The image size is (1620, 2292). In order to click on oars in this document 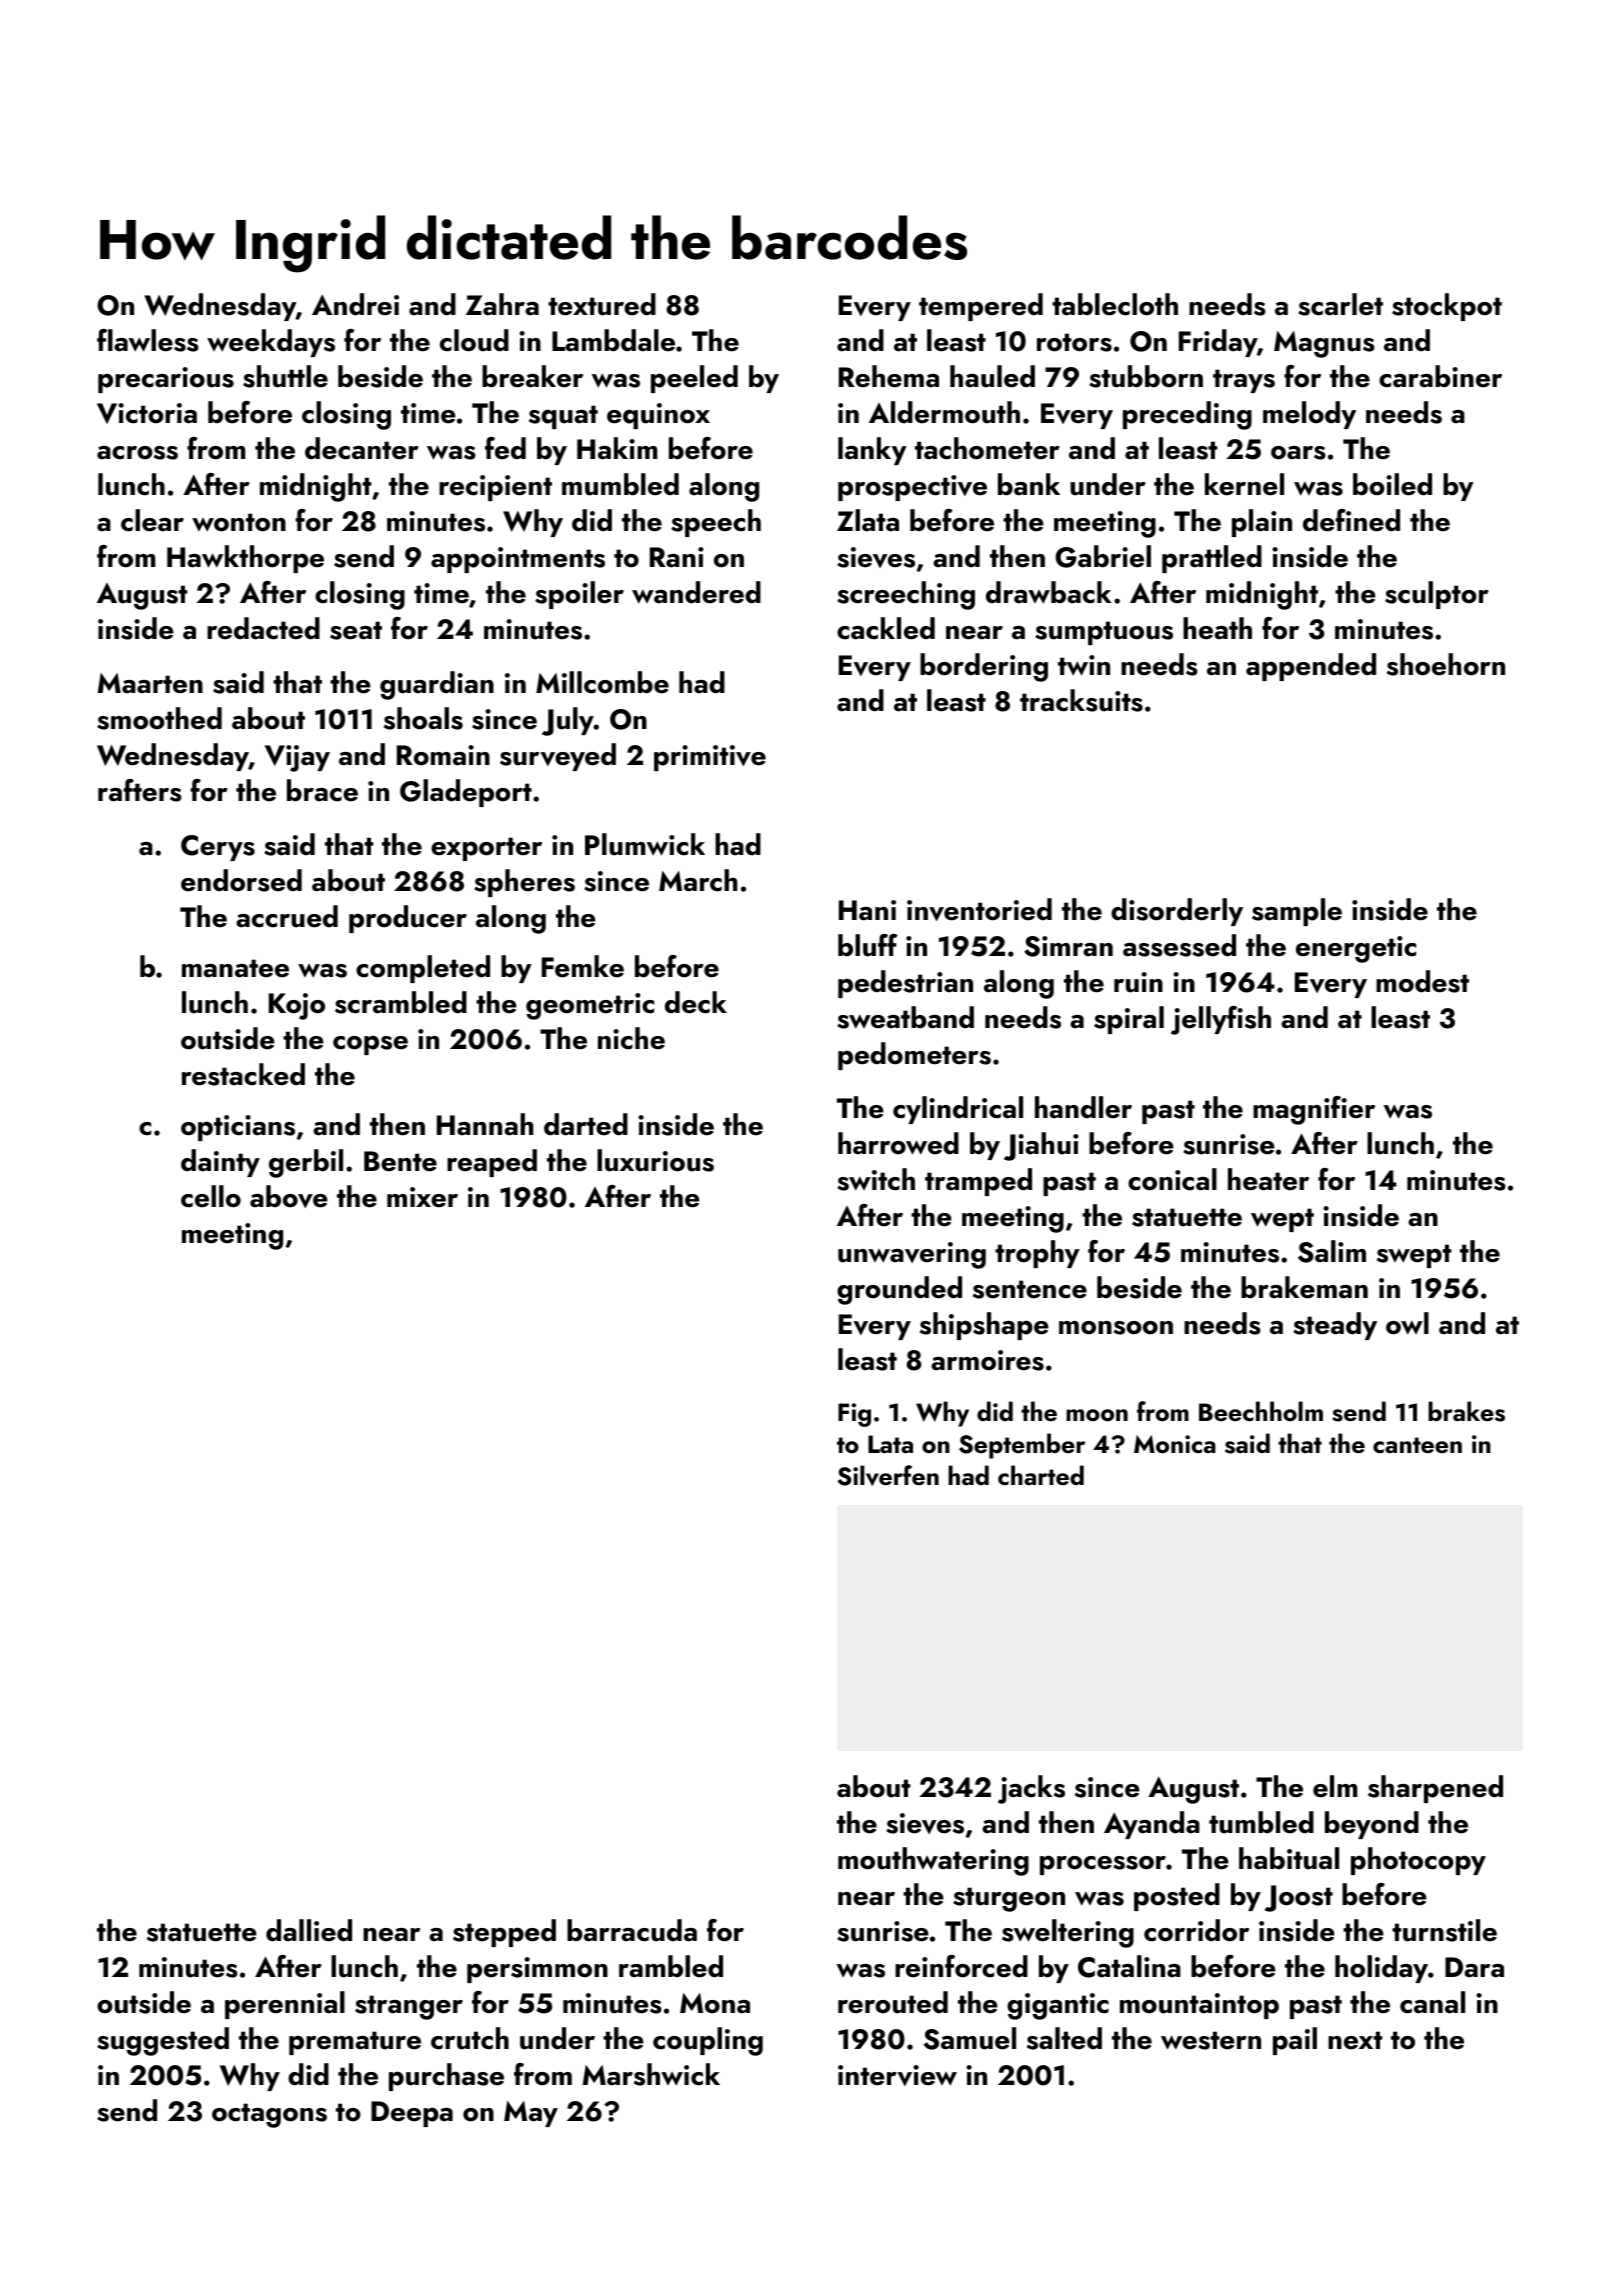, I will do `click(1298, 453)`.
